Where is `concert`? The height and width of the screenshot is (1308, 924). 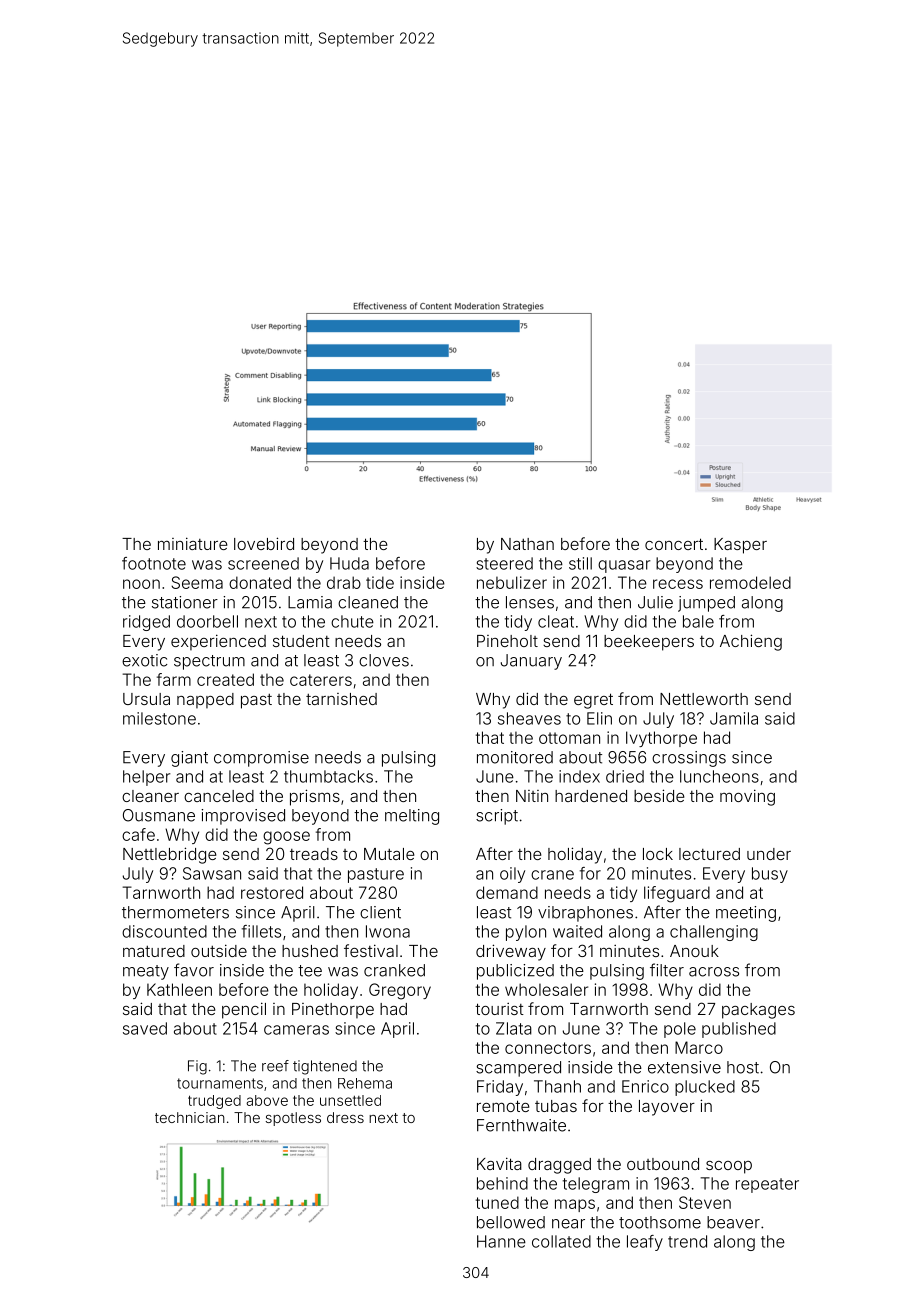
concert is located at coordinates (674, 544).
